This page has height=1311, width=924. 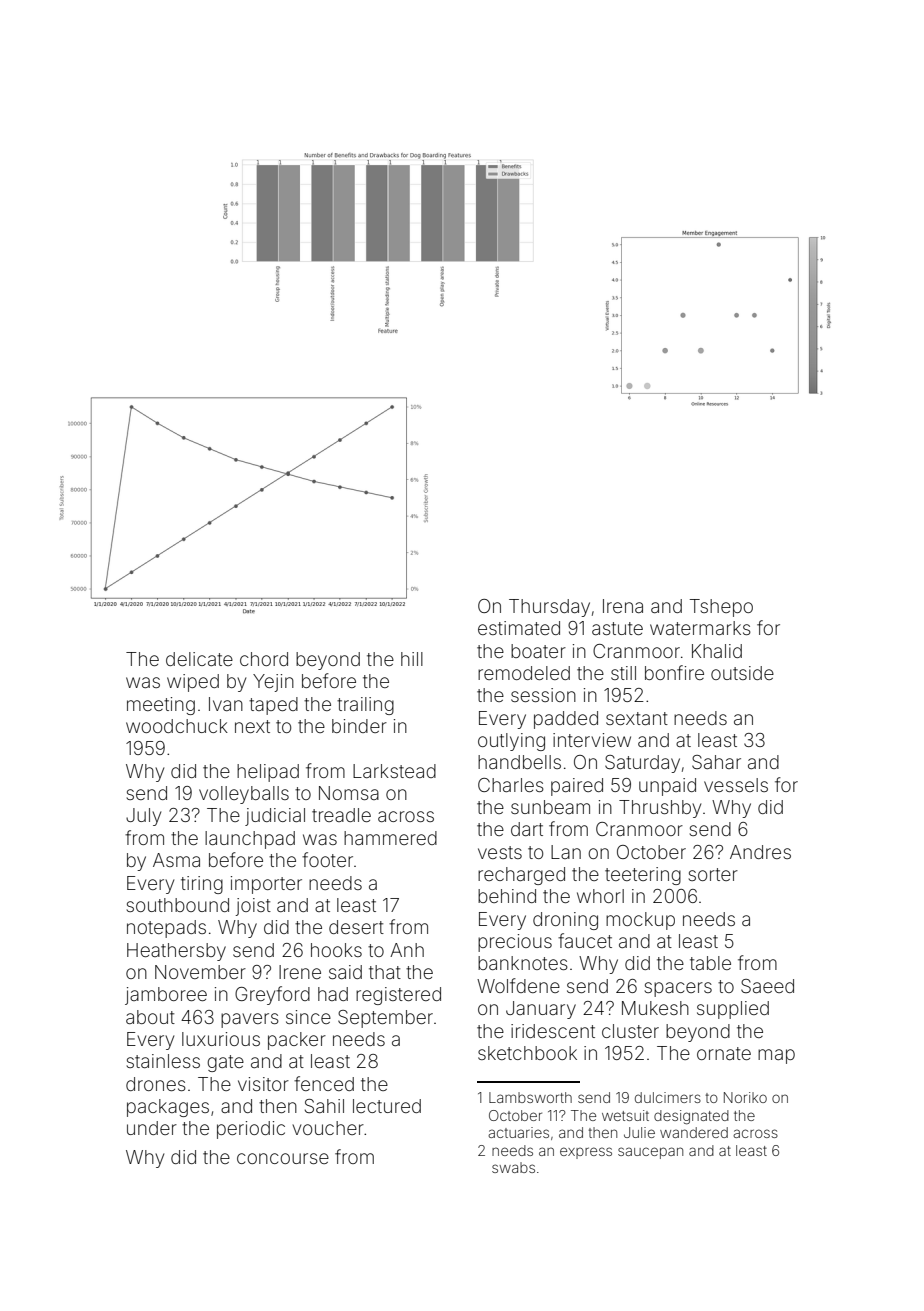 I want to click on swabs, so click(x=513, y=1167).
